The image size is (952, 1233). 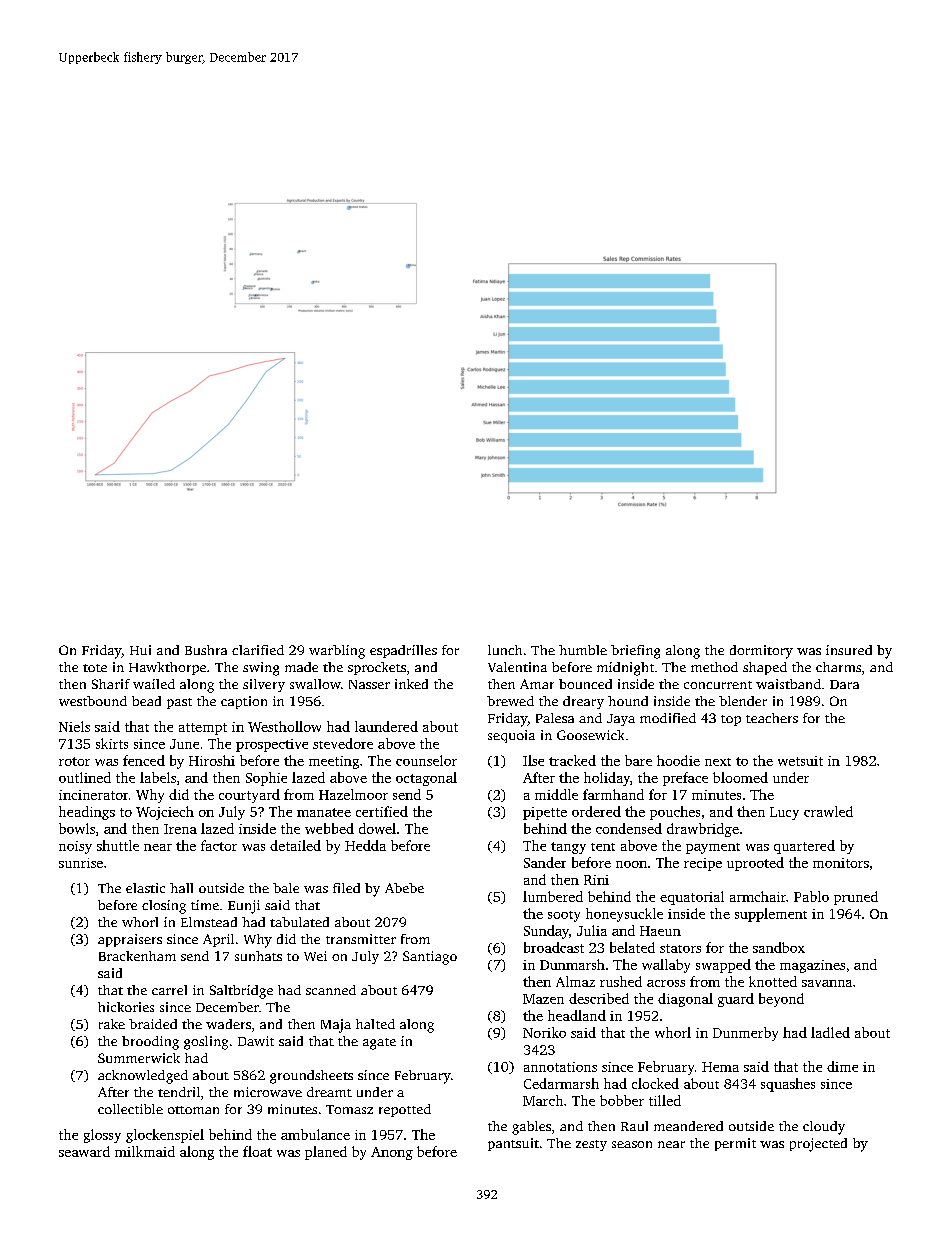 What do you see at coordinates (828, 811) in the screenshot?
I see `crawled` at bounding box center [828, 811].
